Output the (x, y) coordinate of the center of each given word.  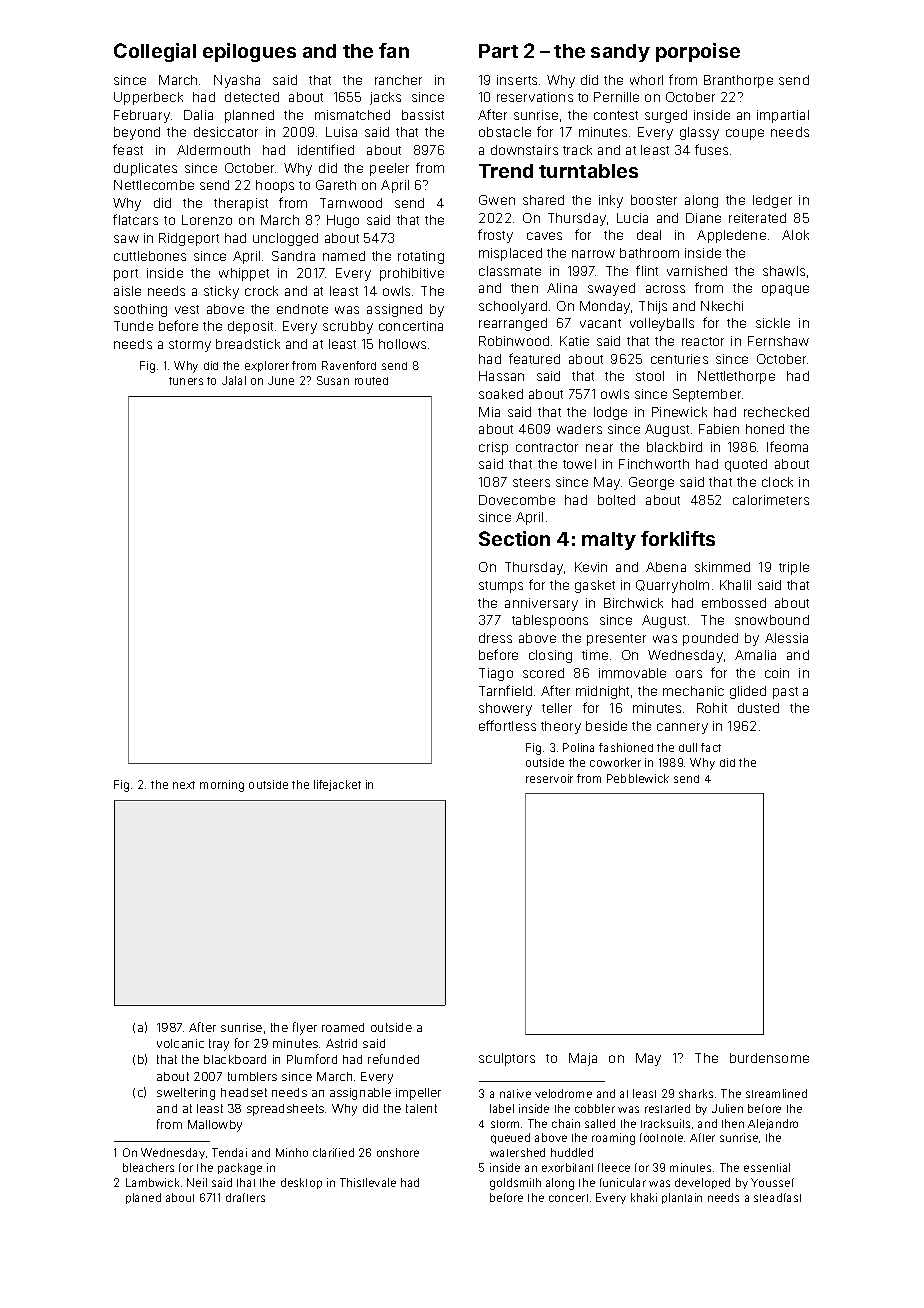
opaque (785, 290)
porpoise (698, 52)
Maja (583, 1059)
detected (252, 97)
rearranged (513, 324)
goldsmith (515, 1184)
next (184, 785)
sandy (620, 53)
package (240, 1169)
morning (222, 786)
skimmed (722, 567)
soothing (140, 310)
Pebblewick (638, 778)
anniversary (541, 604)
